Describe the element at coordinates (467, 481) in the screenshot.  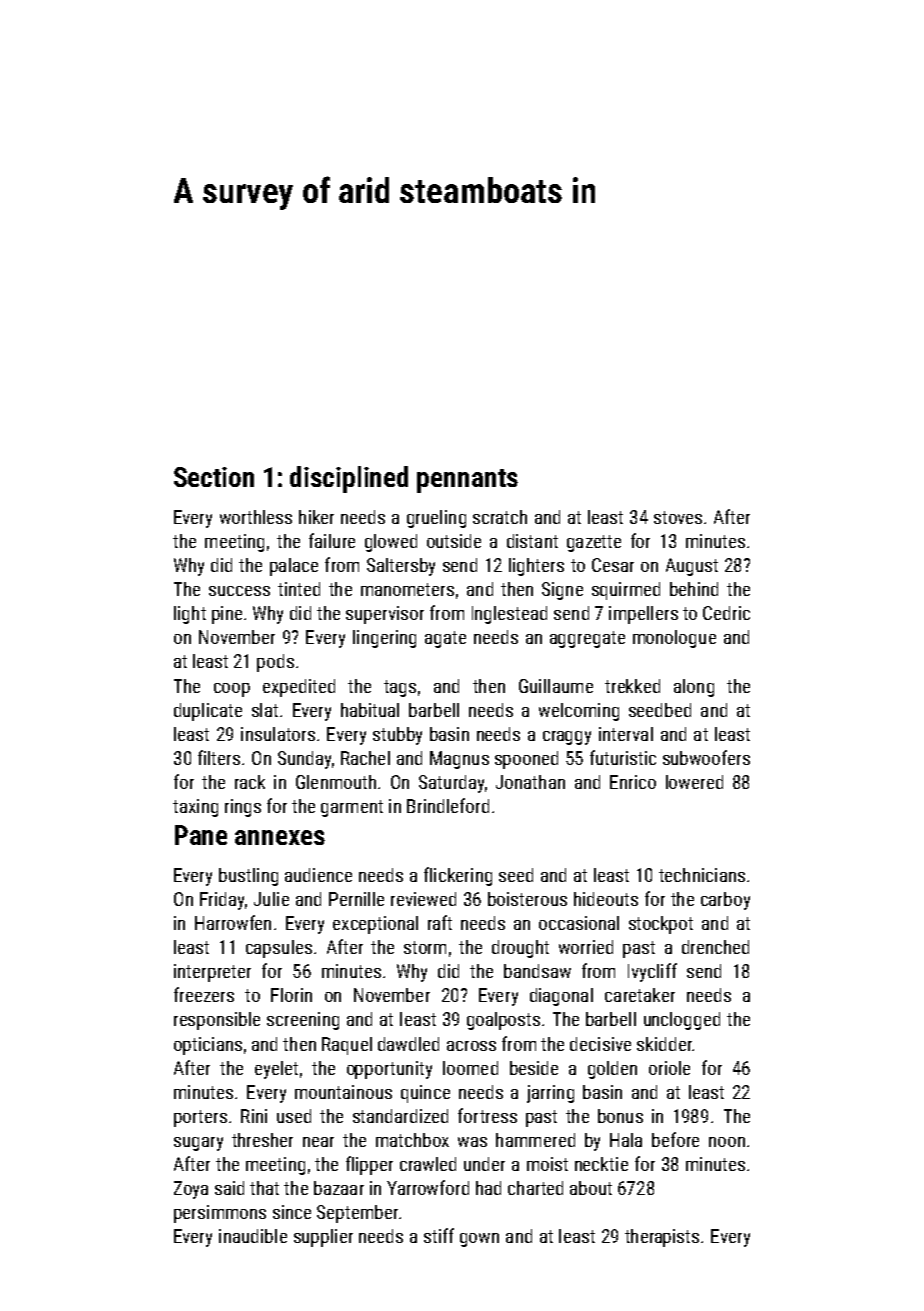
I see `pennants` at that location.
